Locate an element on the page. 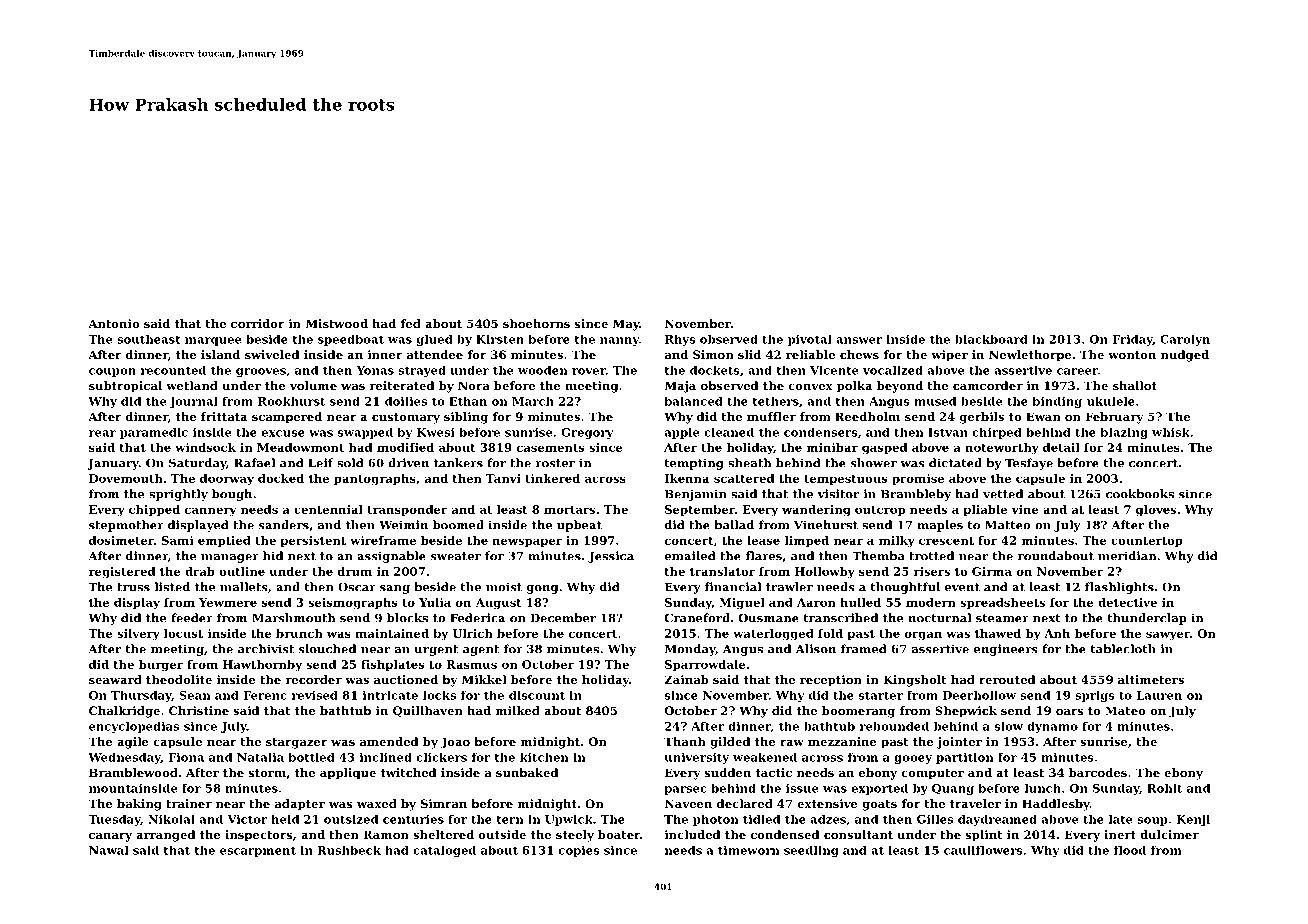 Image resolution: width=1308 pixels, height=924 pixels. gong is located at coordinates (543, 589).
